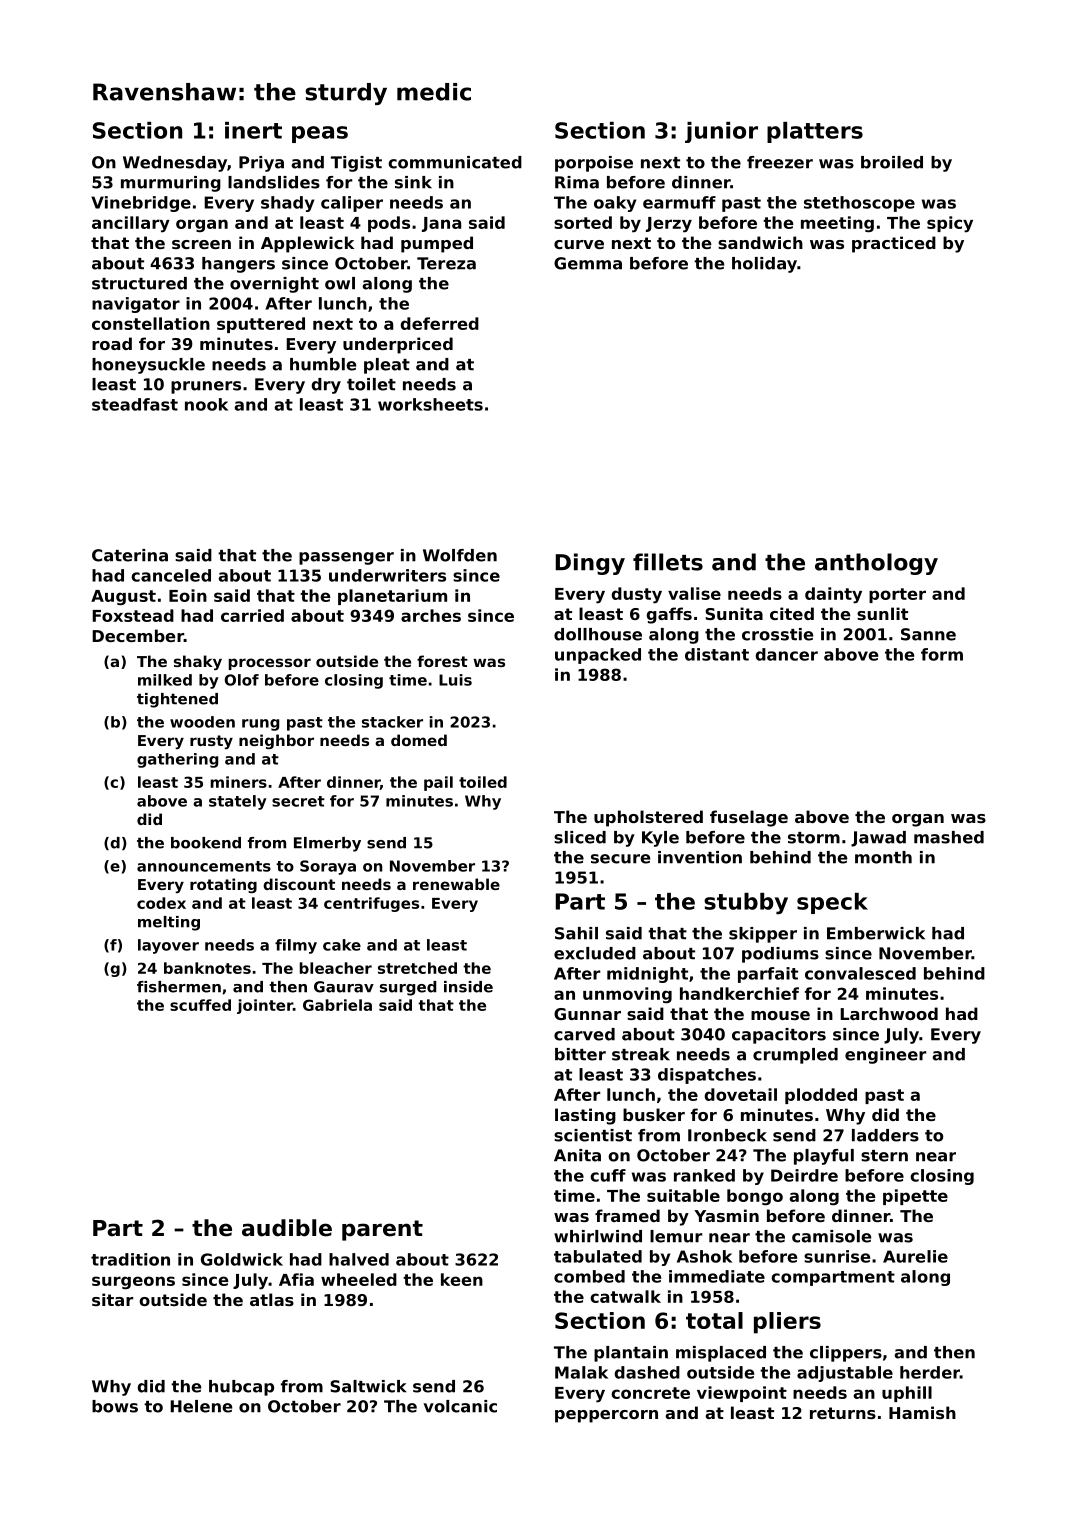 This screenshot has width=1078, height=1524. Describe the element at coordinates (455, 162) in the screenshot. I see `communicated` at that location.
